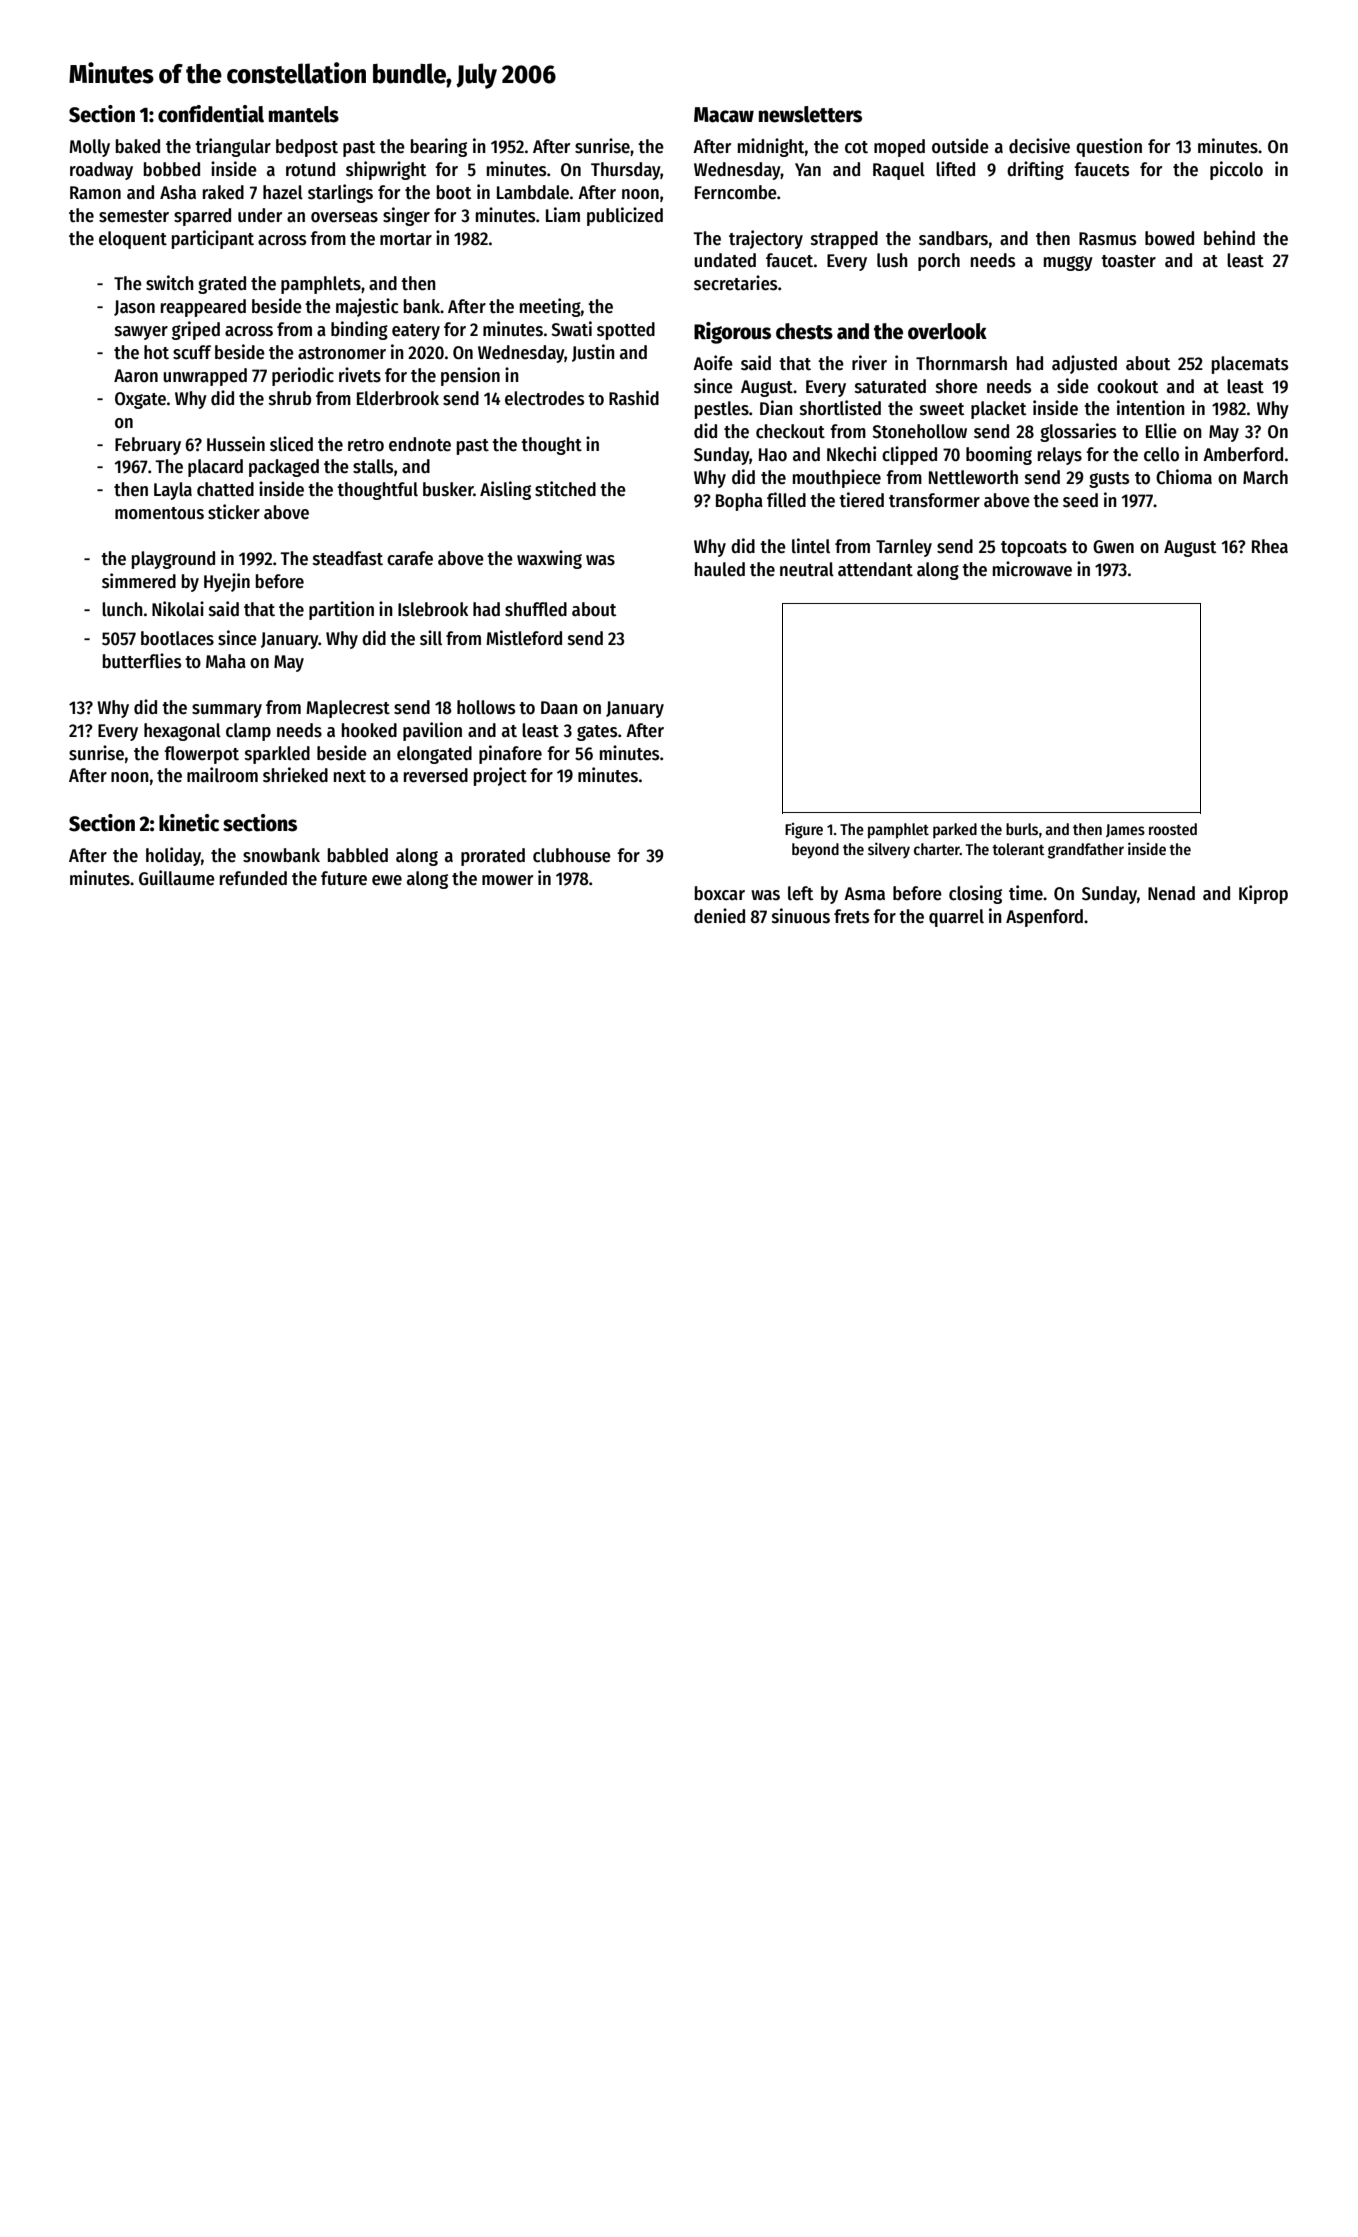  Describe the element at coordinates (173, 491) in the page. I see `Layla` at that location.
